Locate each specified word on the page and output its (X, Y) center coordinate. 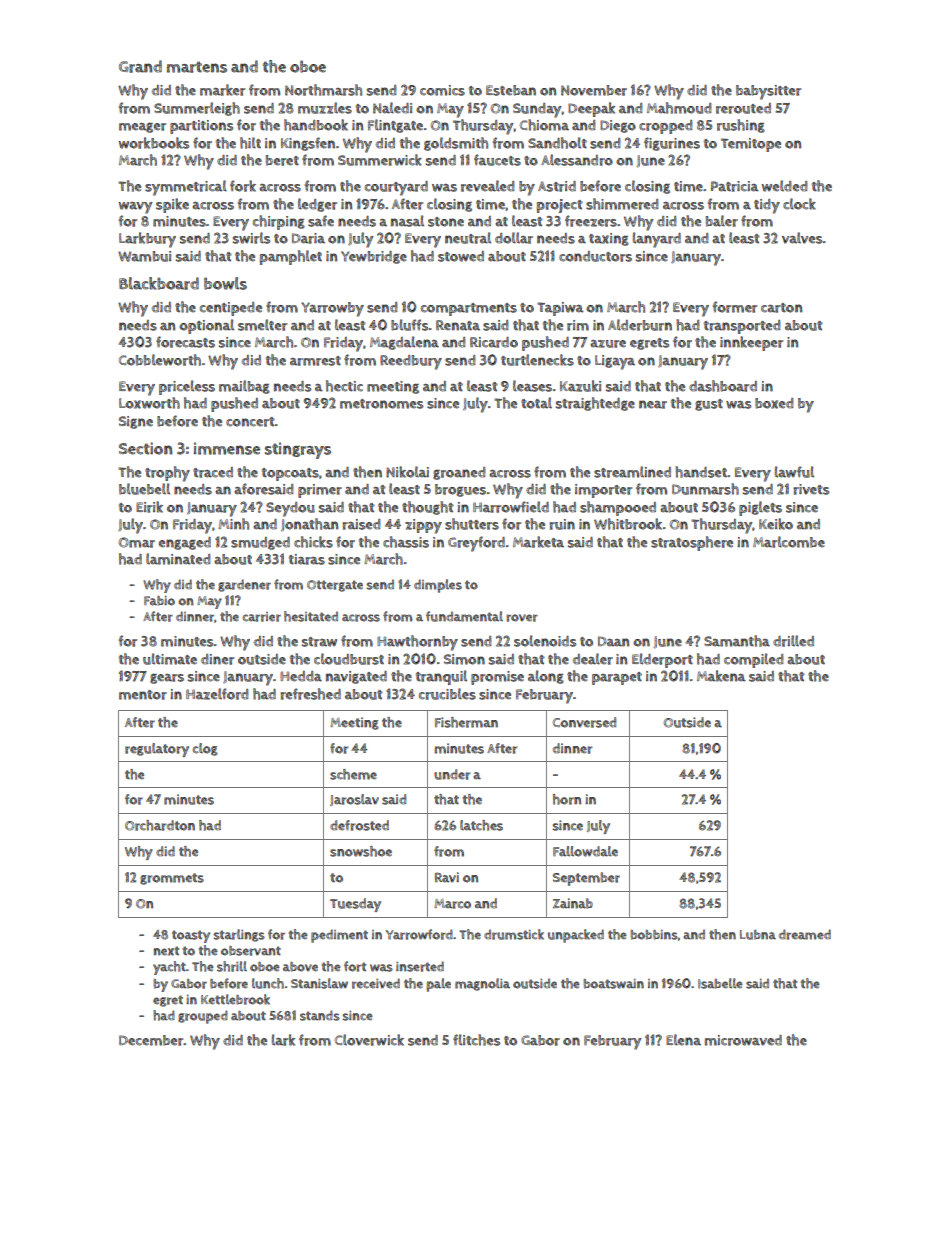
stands (320, 1015)
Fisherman (466, 722)
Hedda (301, 676)
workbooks (154, 143)
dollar (514, 238)
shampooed (618, 508)
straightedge (595, 404)
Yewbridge (374, 257)
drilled (793, 641)
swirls (251, 238)
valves (802, 238)
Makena (721, 676)
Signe (136, 422)
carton (781, 308)
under (452, 774)
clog (205, 749)
